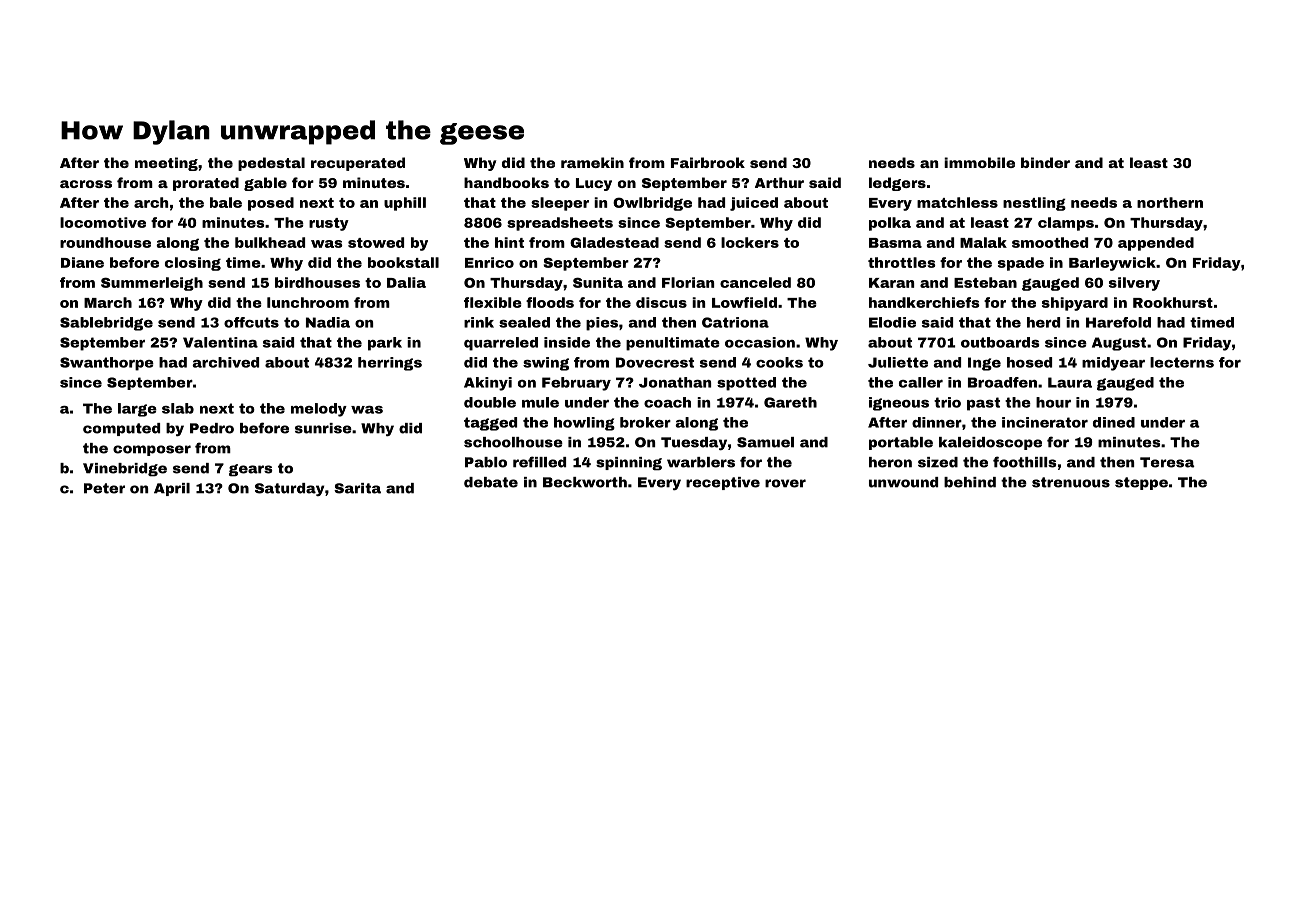 The image size is (1308, 924). What do you see at coordinates (1173, 302) in the document?
I see `Rookhurst` at bounding box center [1173, 302].
